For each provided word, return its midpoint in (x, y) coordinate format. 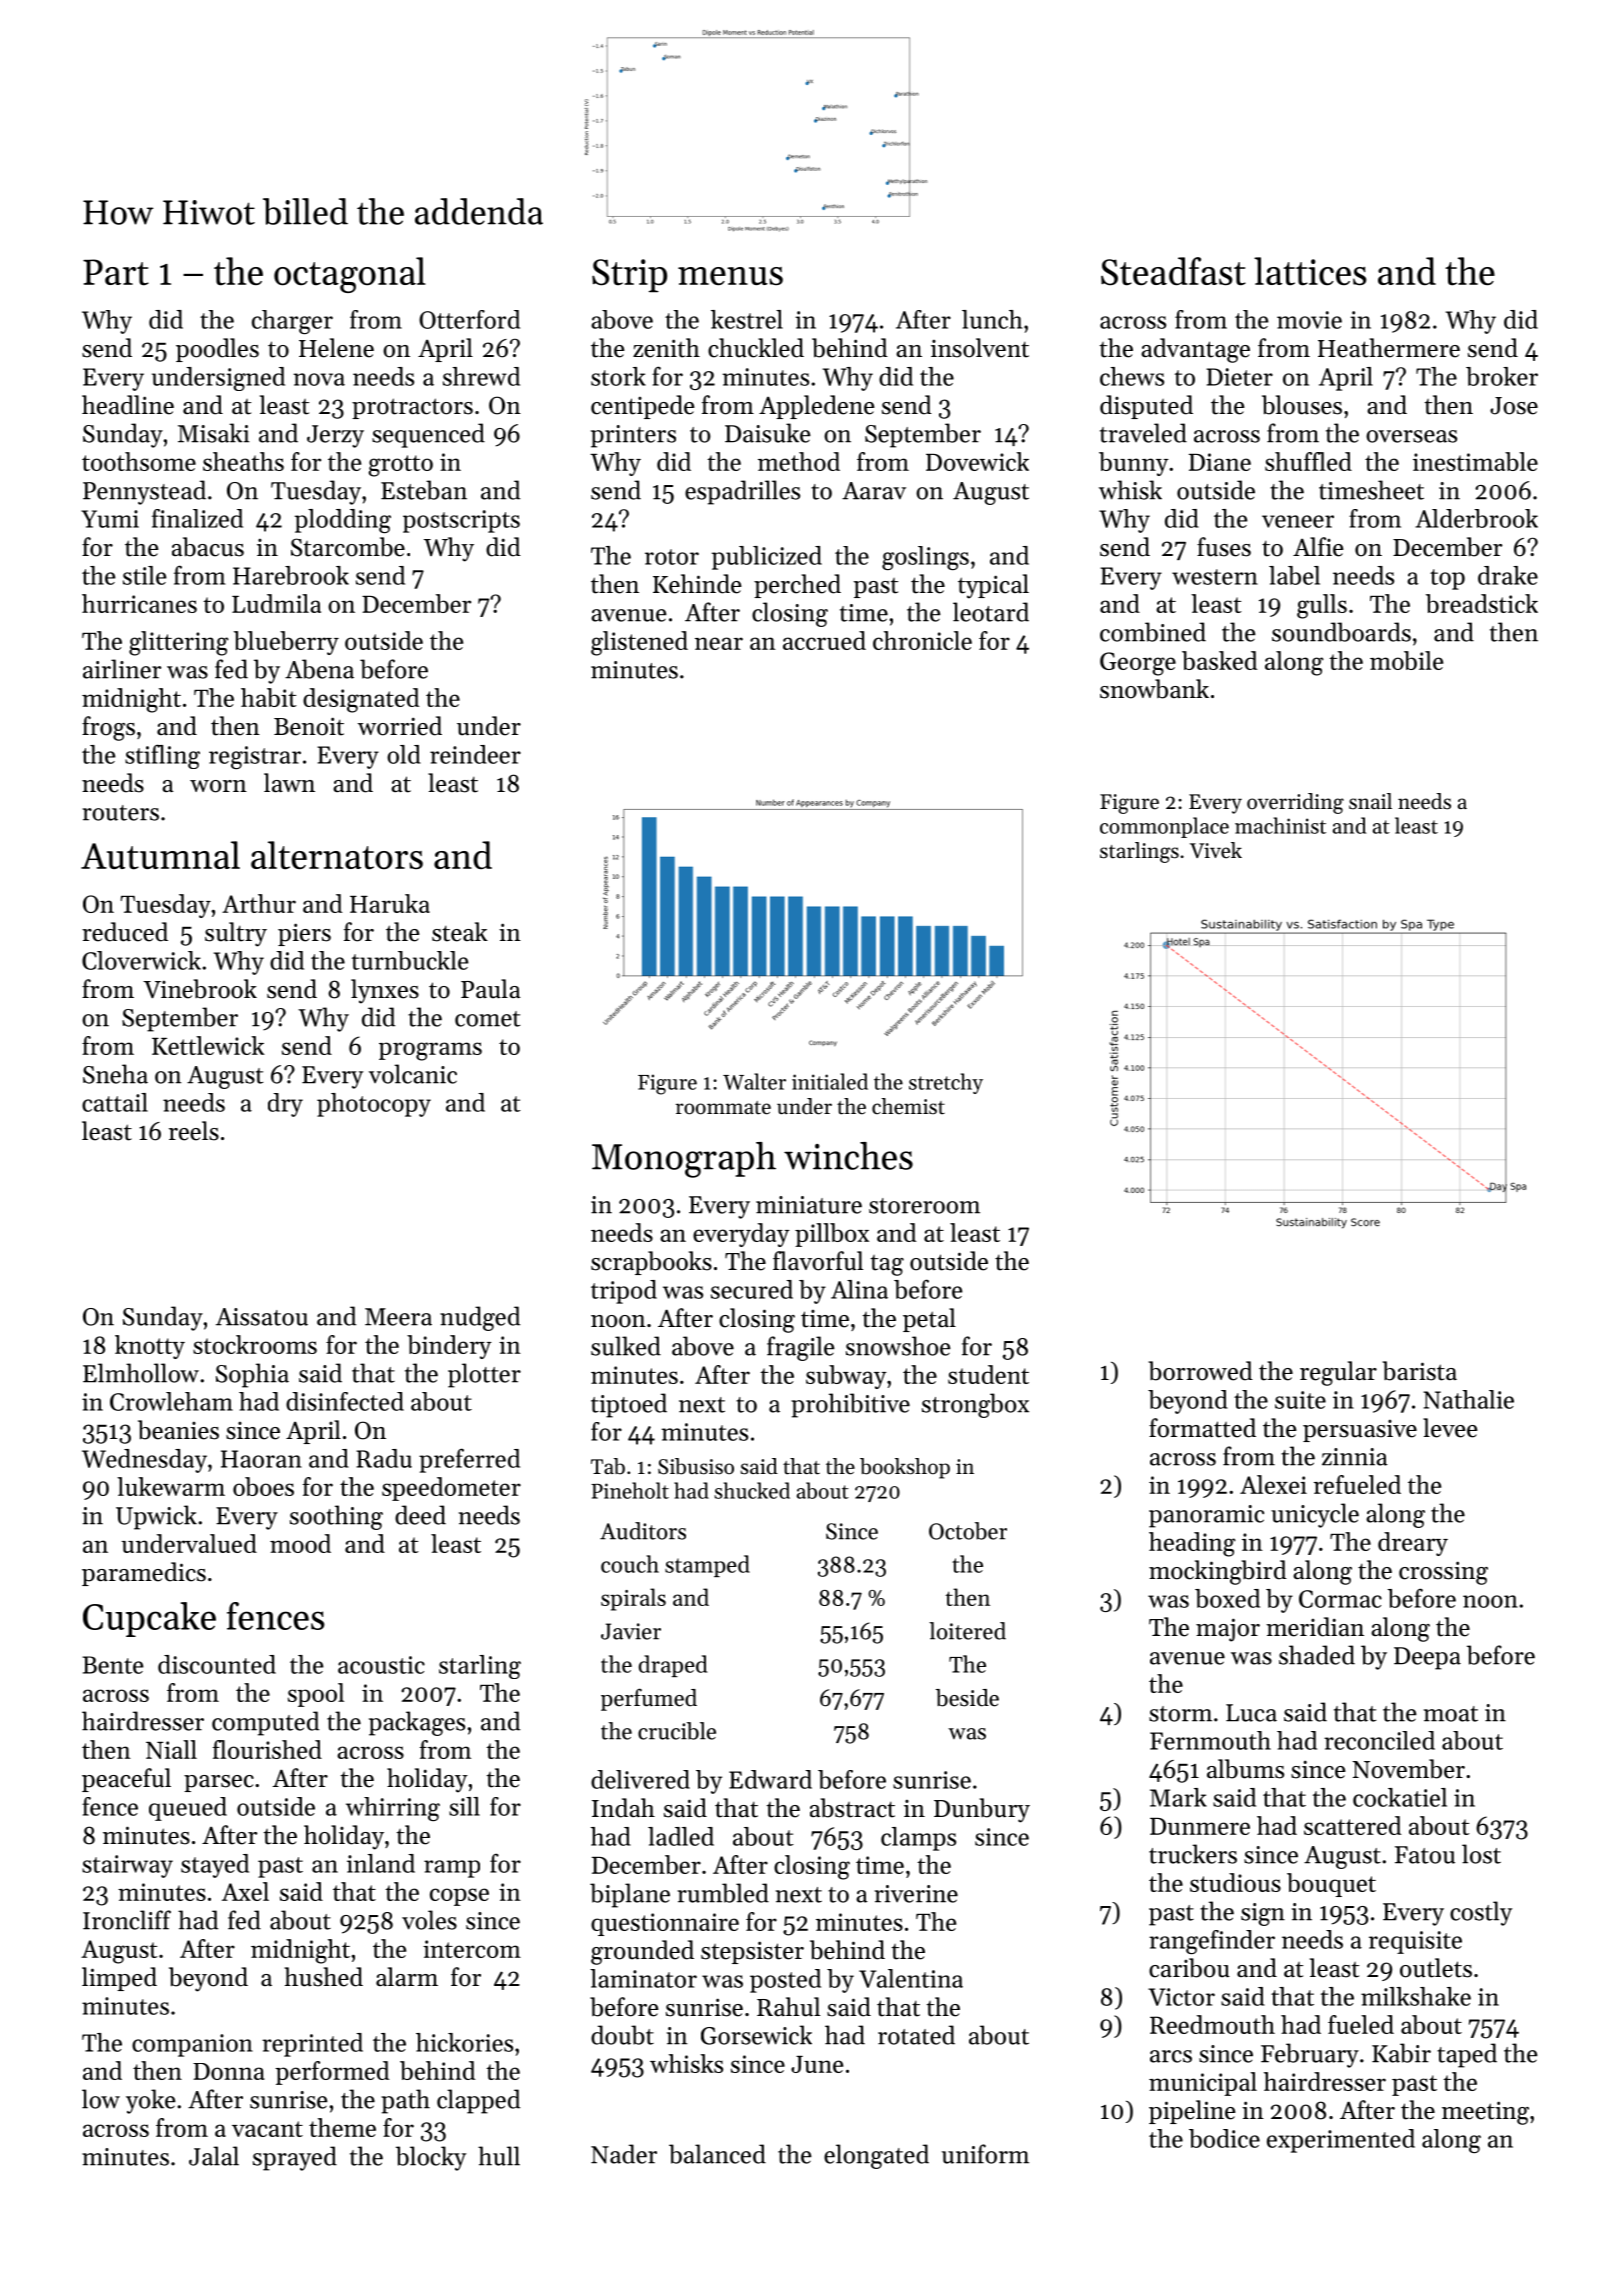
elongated (876, 2156)
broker (1502, 376)
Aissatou (262, 1317)
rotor (672, 557)
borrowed (1200, 1371)
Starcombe (348, 547)
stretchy (946, 1083)
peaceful (126, 1780)
